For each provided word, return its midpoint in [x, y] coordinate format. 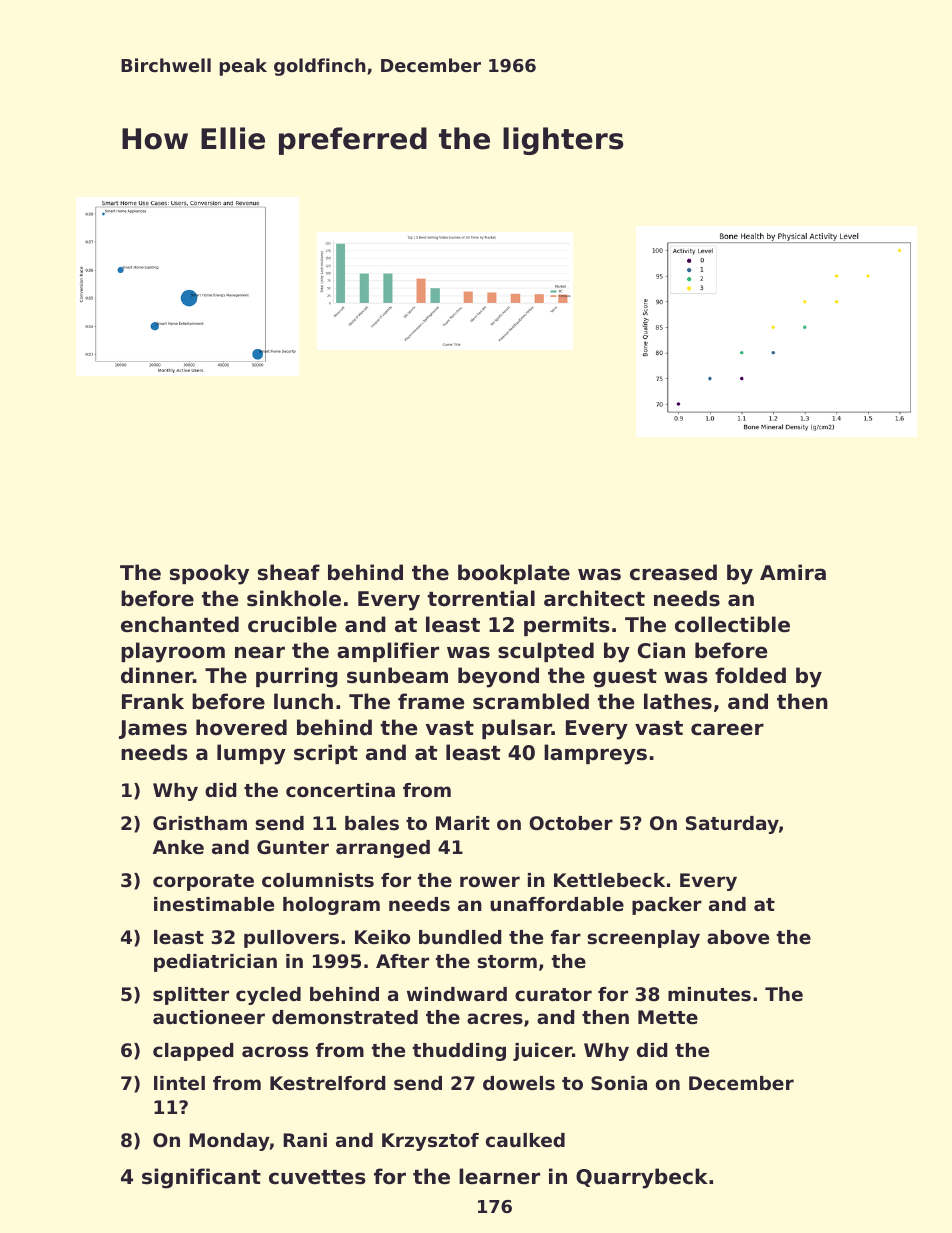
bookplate [514, 574]
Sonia [619, 1083]
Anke [178, 847]
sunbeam [397, 675]
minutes [709, 994]
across [275, 1052]
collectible [732, 624]
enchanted [180, 624]
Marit [463, 823]
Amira [793, 572]
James [153, 729]
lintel [179, 1083]
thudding [459, 1052]
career [727, 729]
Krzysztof [430, 1142]
